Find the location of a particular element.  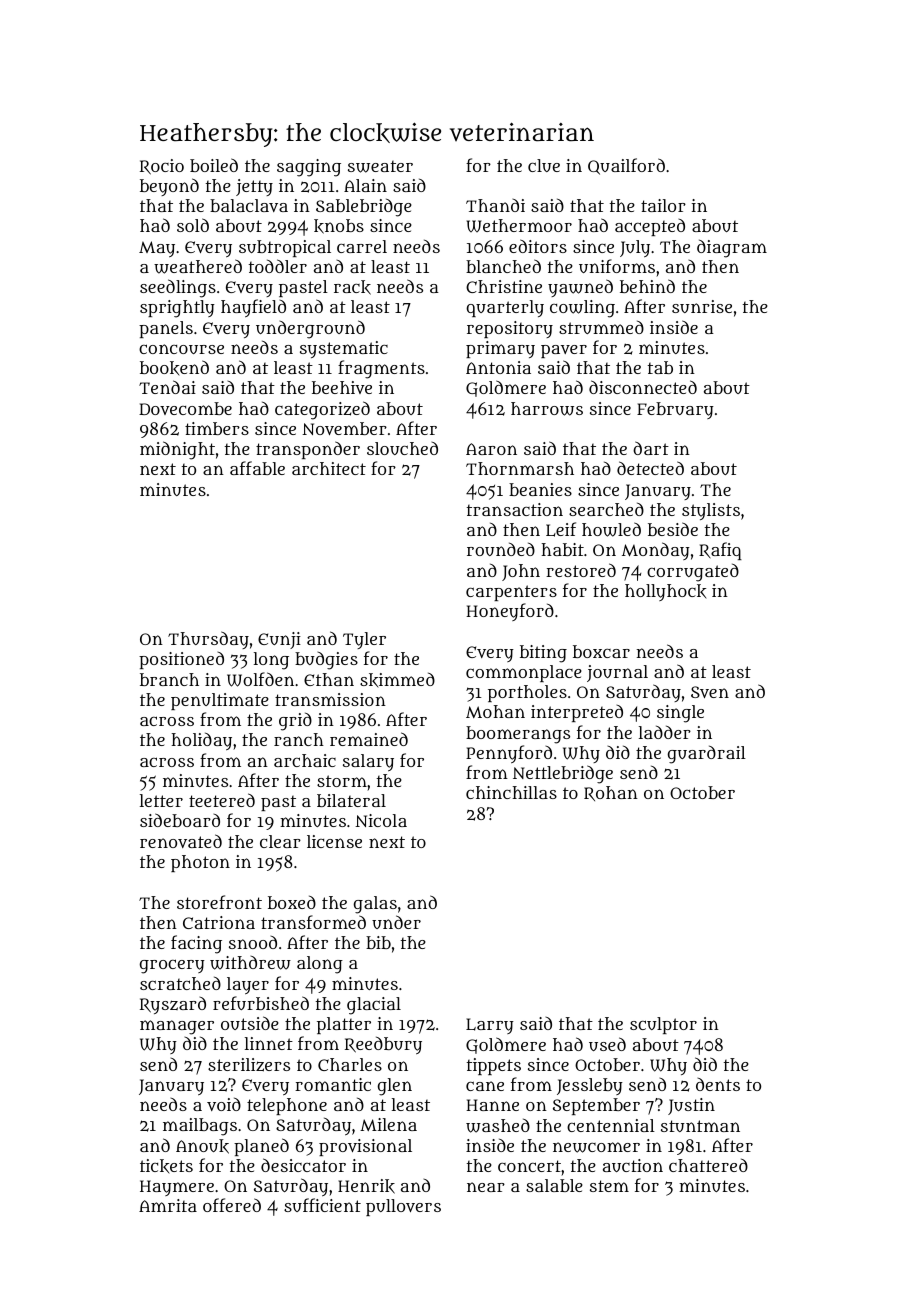

skimmed is located at coordinates (397, 680).
